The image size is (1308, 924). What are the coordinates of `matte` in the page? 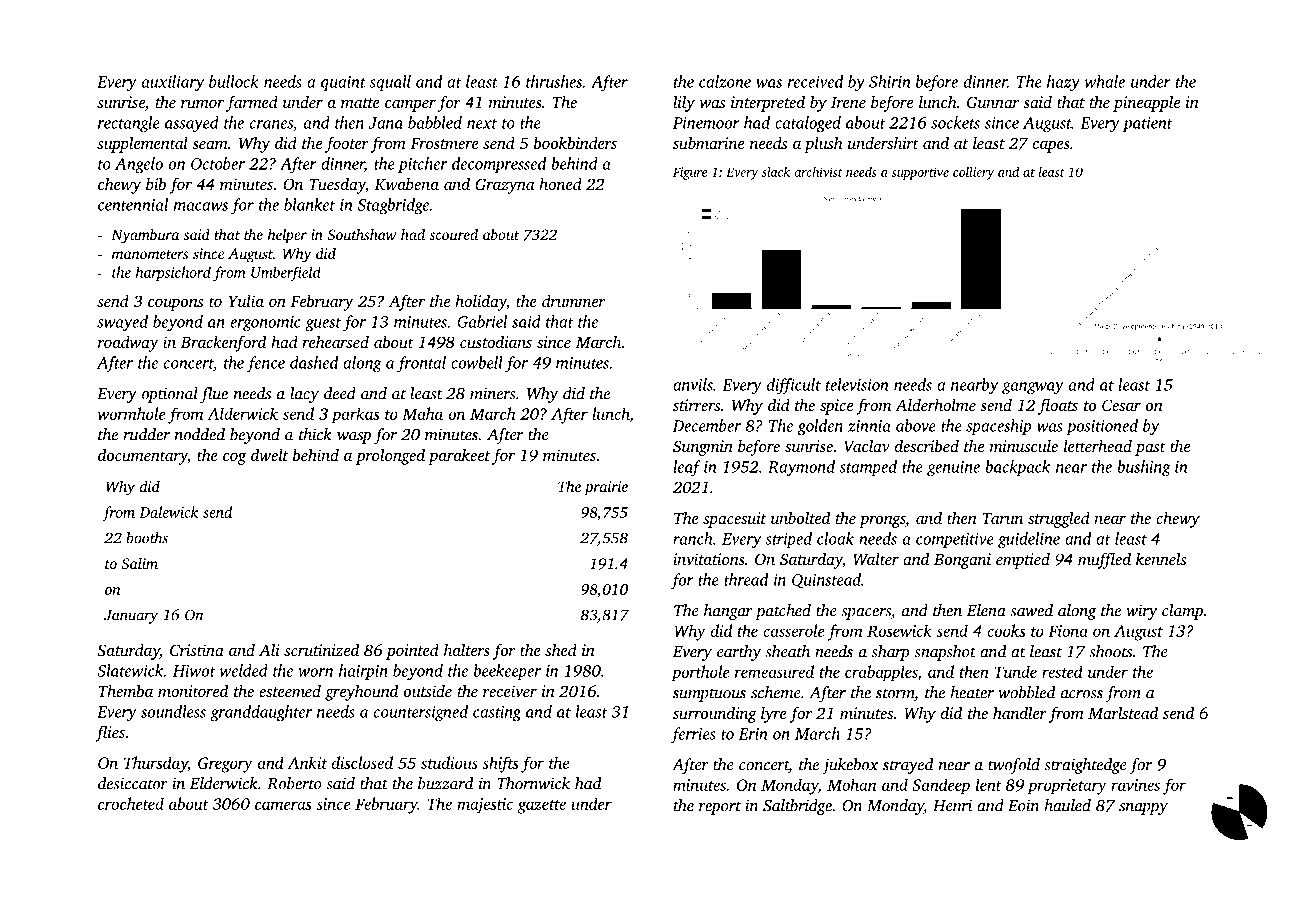 It's located at (360, 103).
